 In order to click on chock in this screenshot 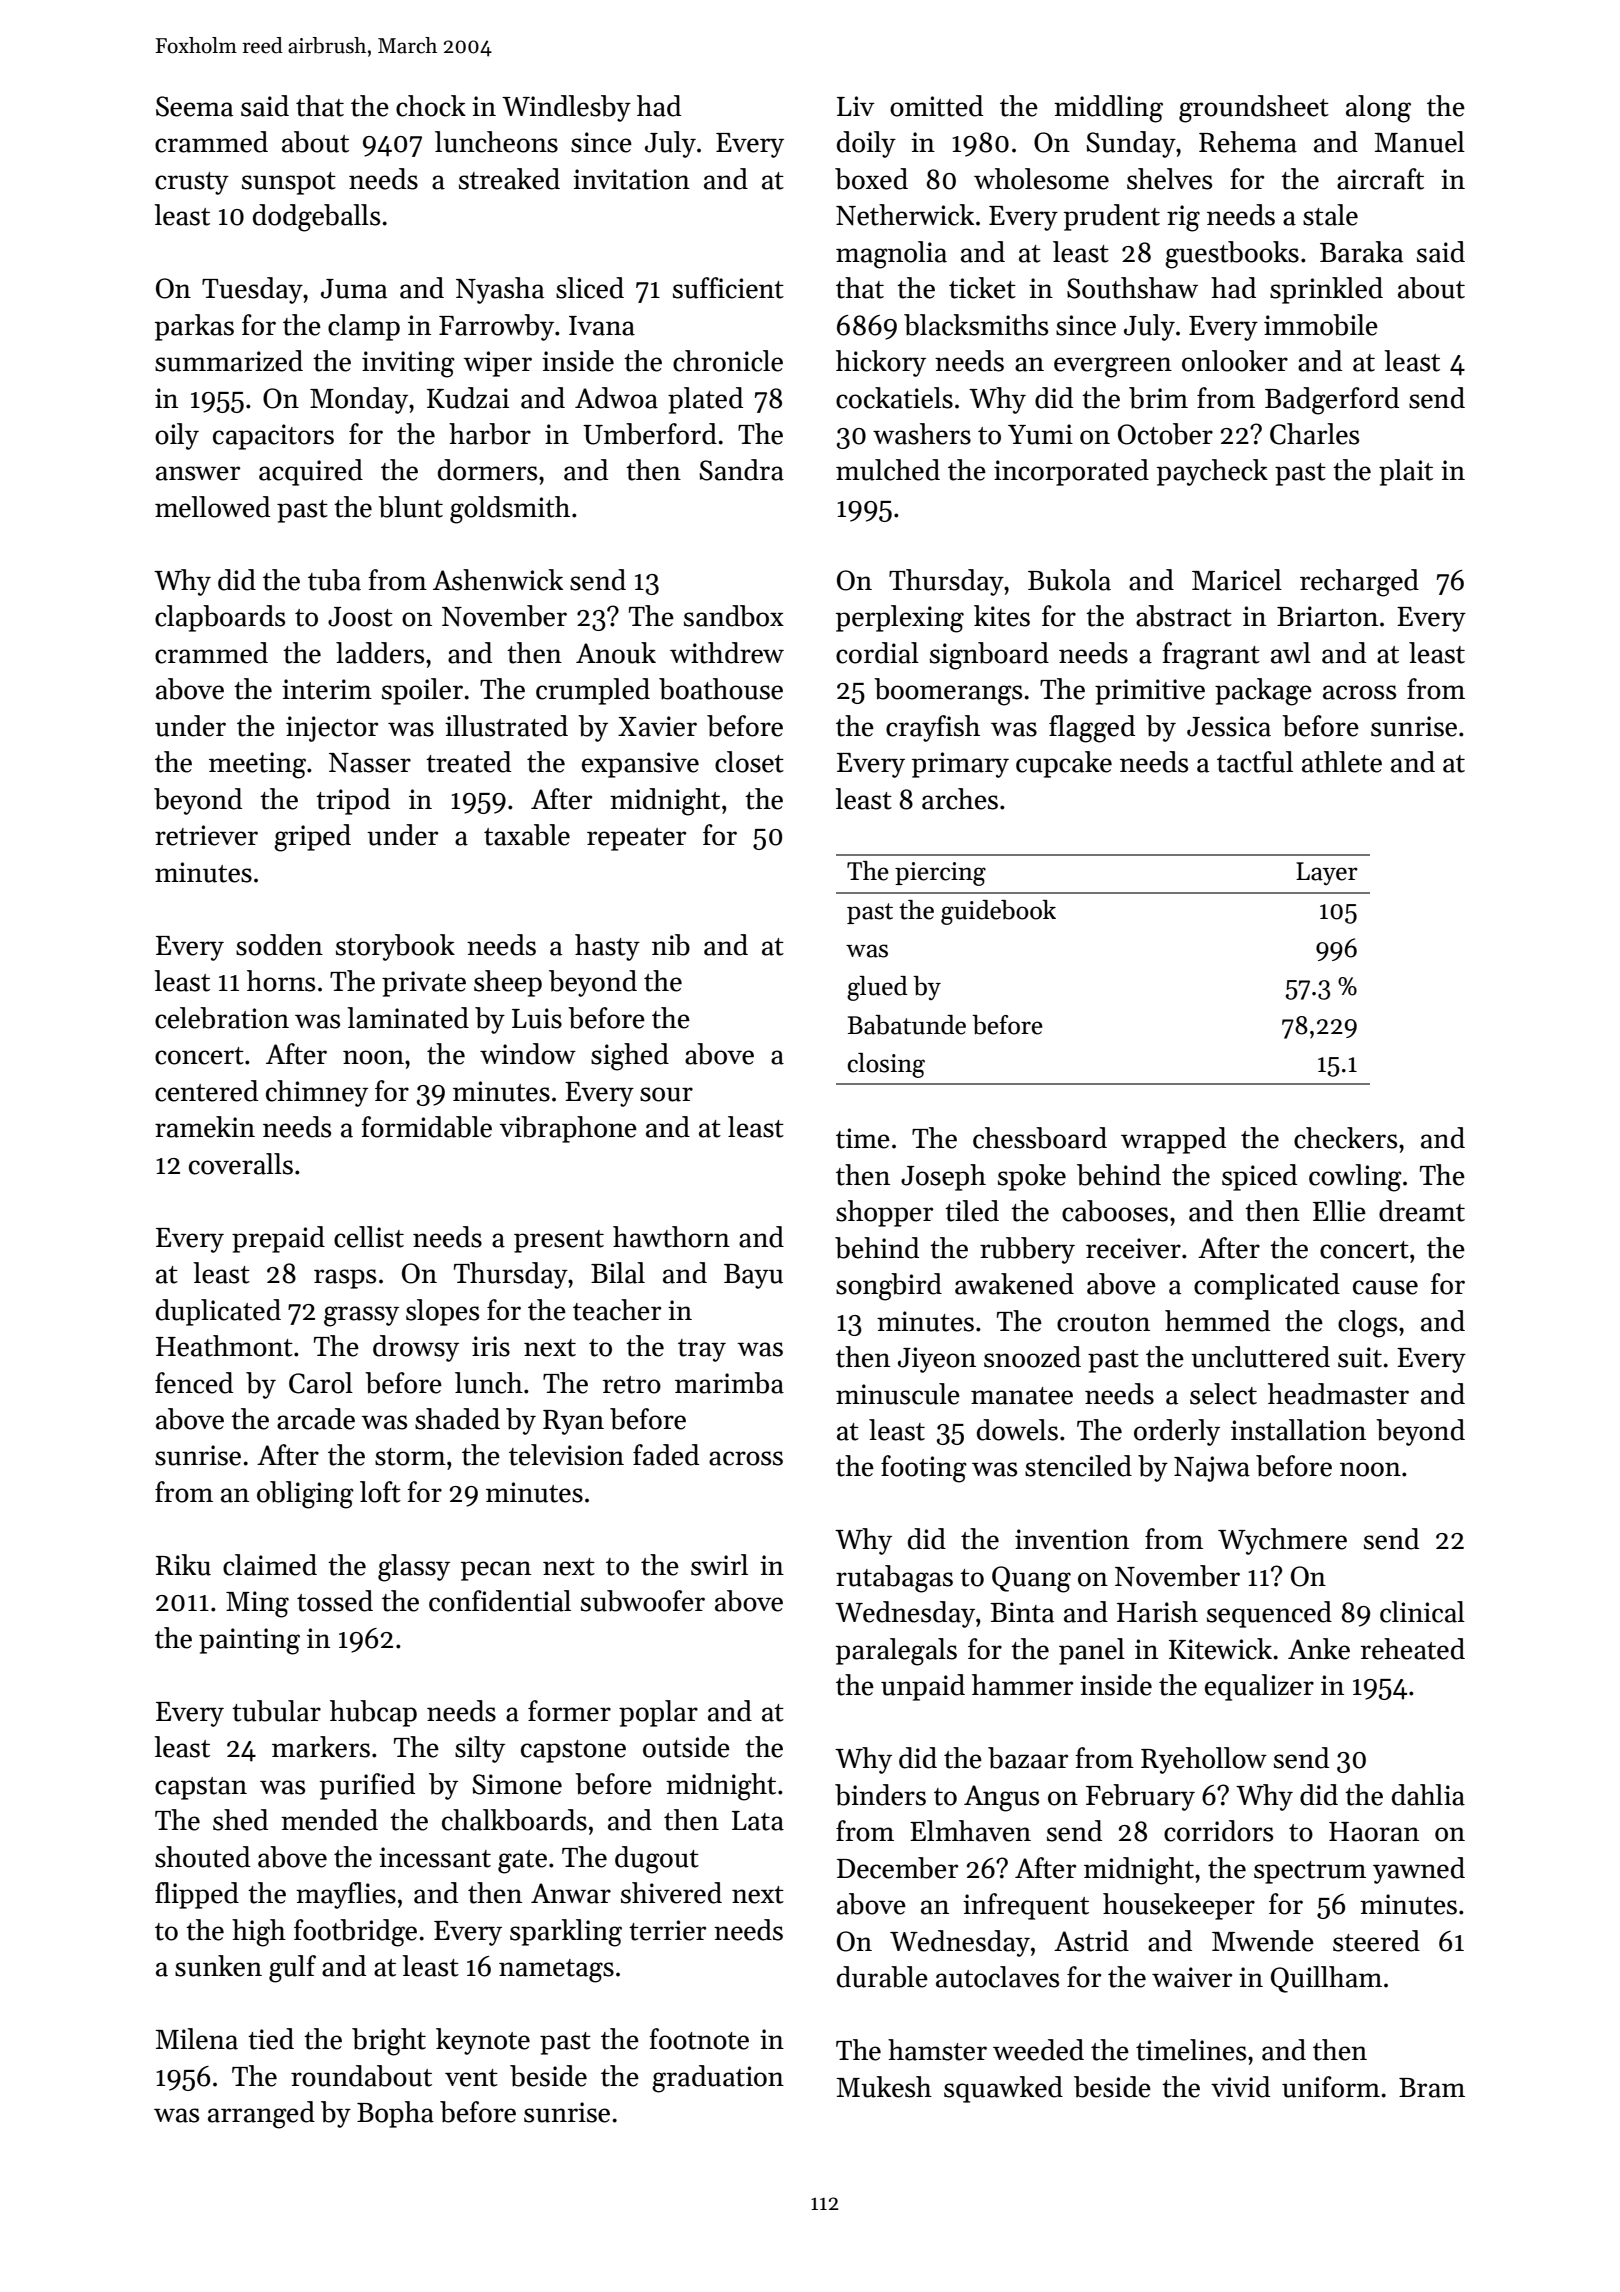, I will do `click(431, 106)`.
